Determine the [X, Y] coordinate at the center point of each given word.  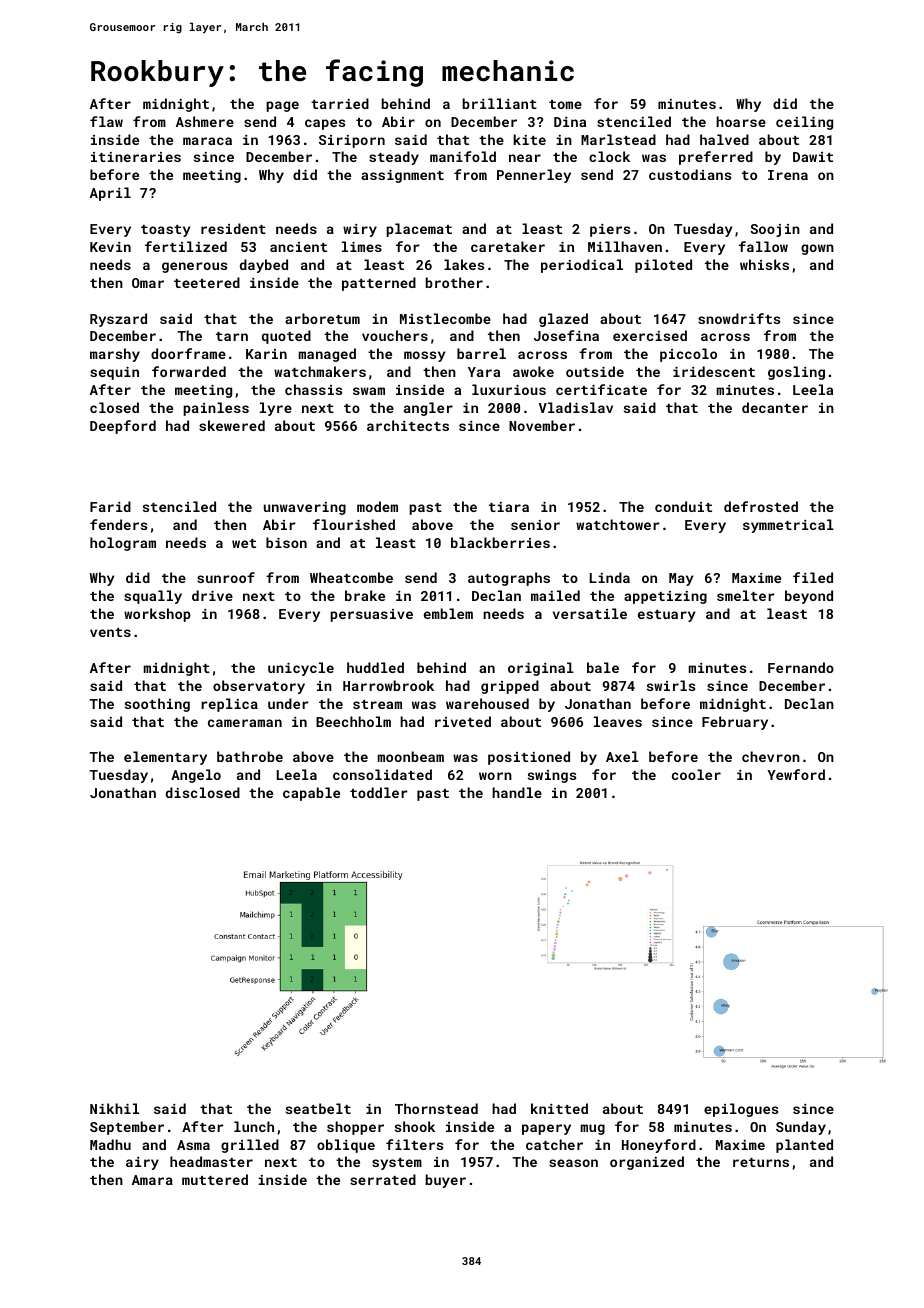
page [282, 106]
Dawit [813, 157]
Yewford [796, 774]
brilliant [500, 103]
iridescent [714, 371]
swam [369, 391]
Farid [110, 506]
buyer [446, 1181]
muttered [215, 1179]
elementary [165, 758]
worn [495, 776]
